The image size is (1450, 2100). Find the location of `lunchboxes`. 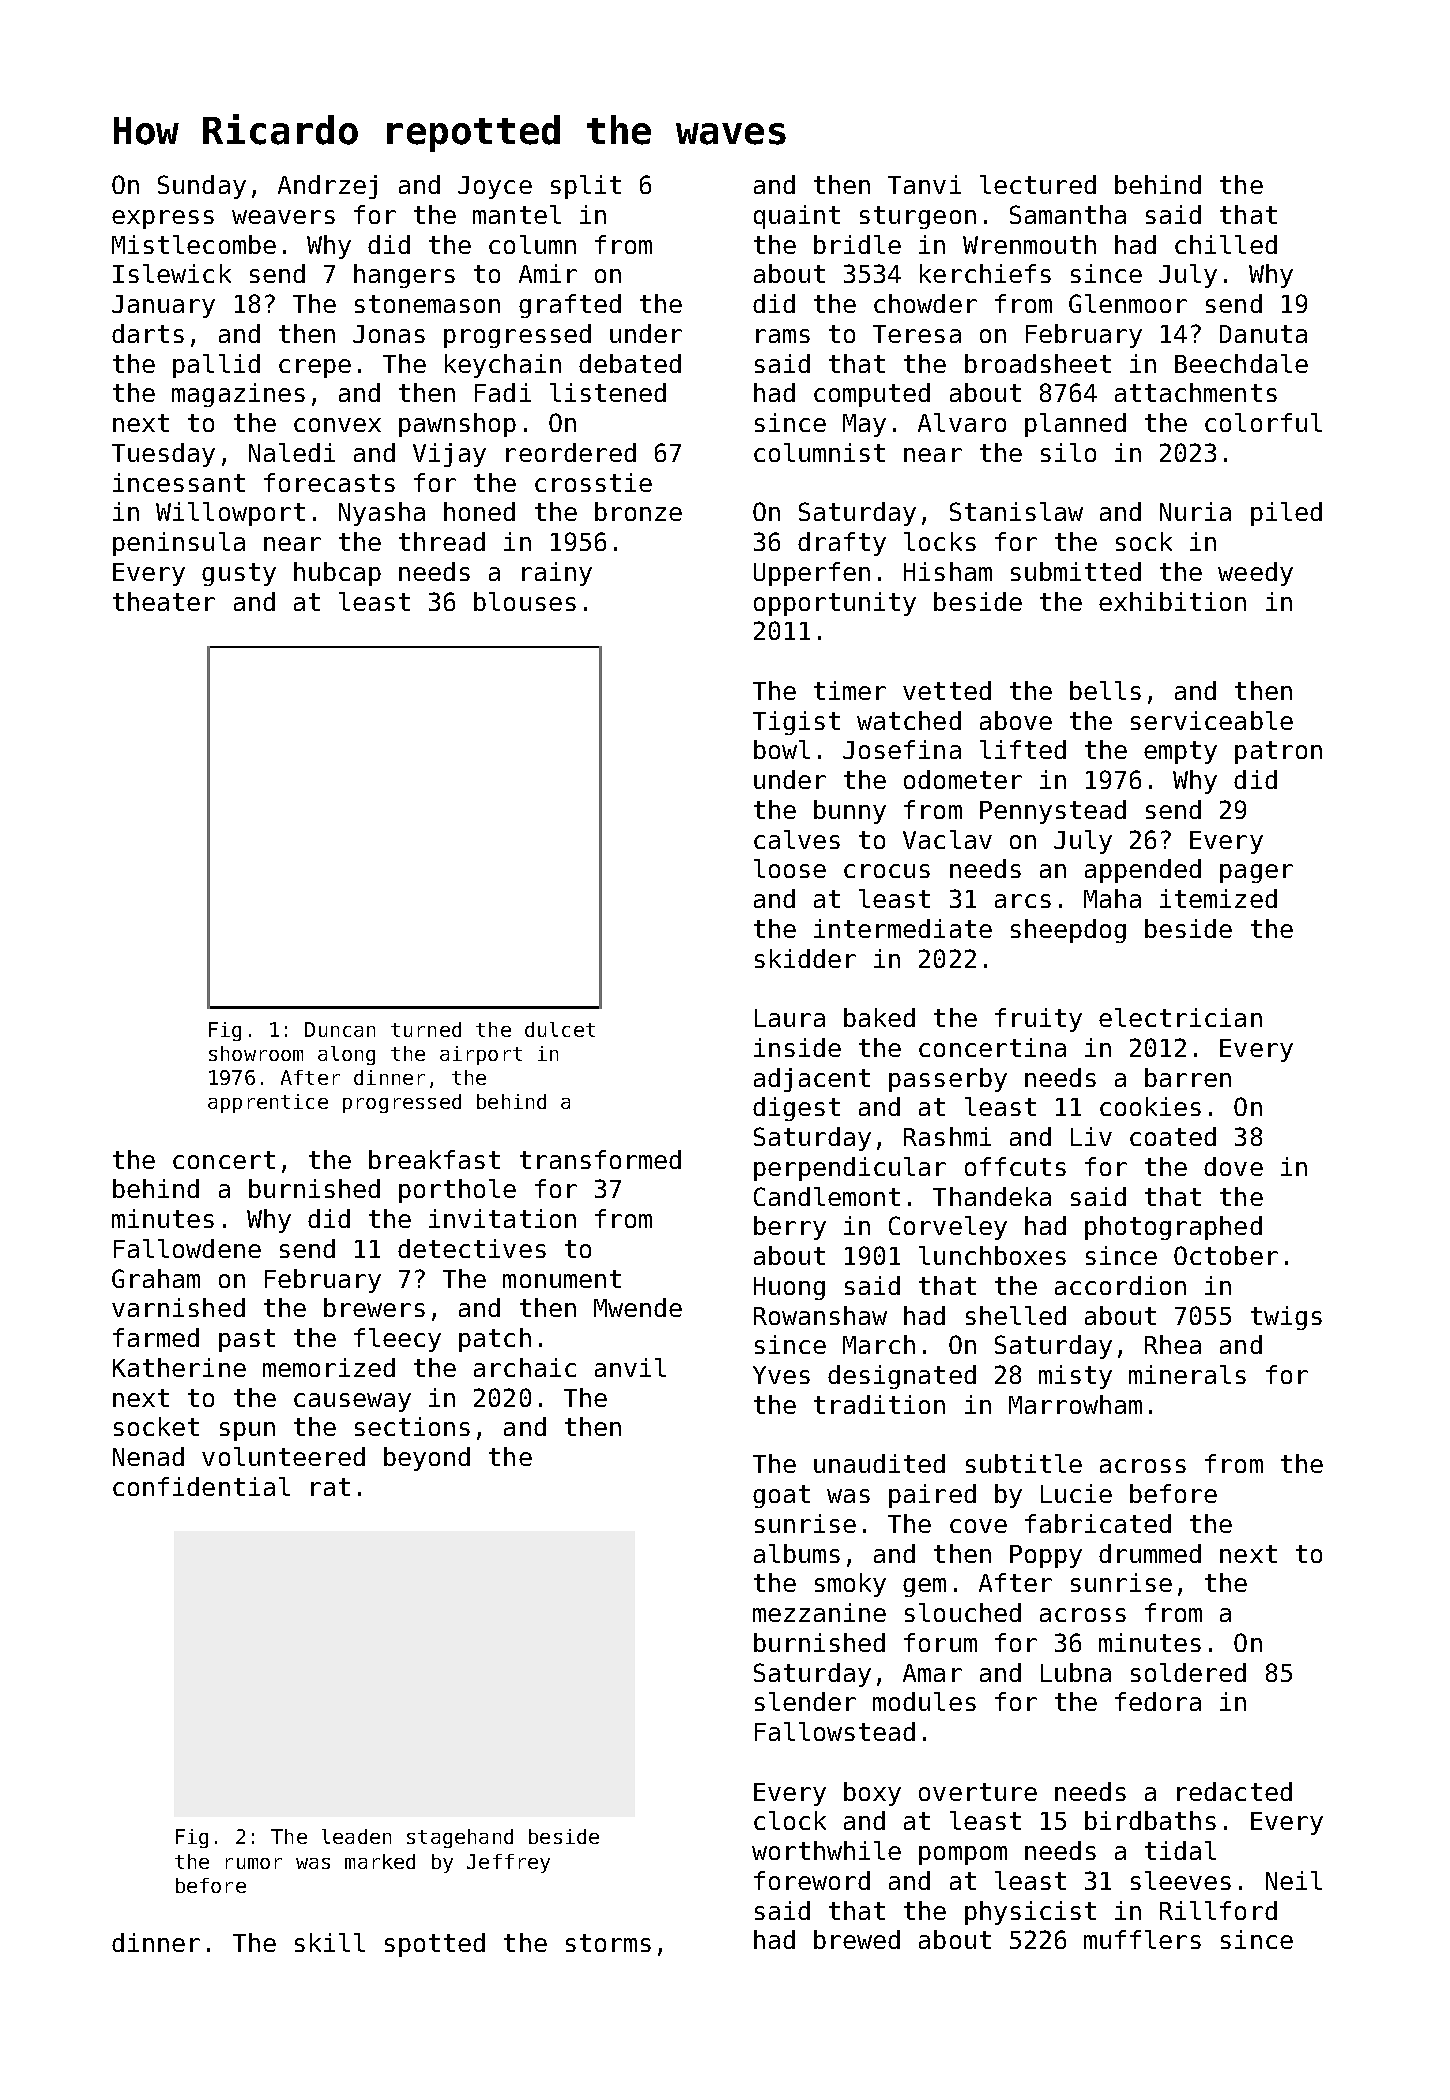

lunchboxes is located at coordinates (992, 1255).
